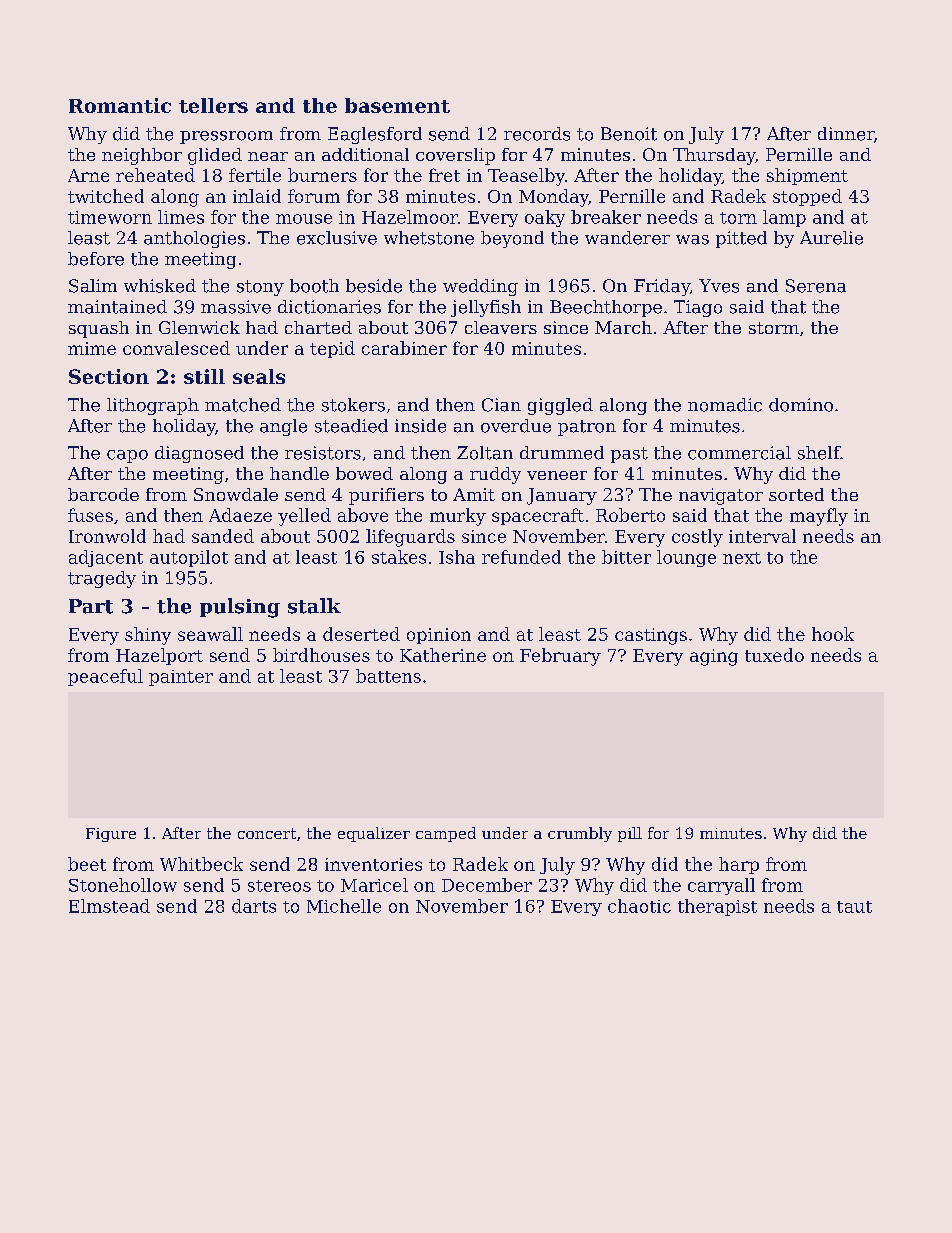  I want to click on tuxedo, so click(774, 655).
